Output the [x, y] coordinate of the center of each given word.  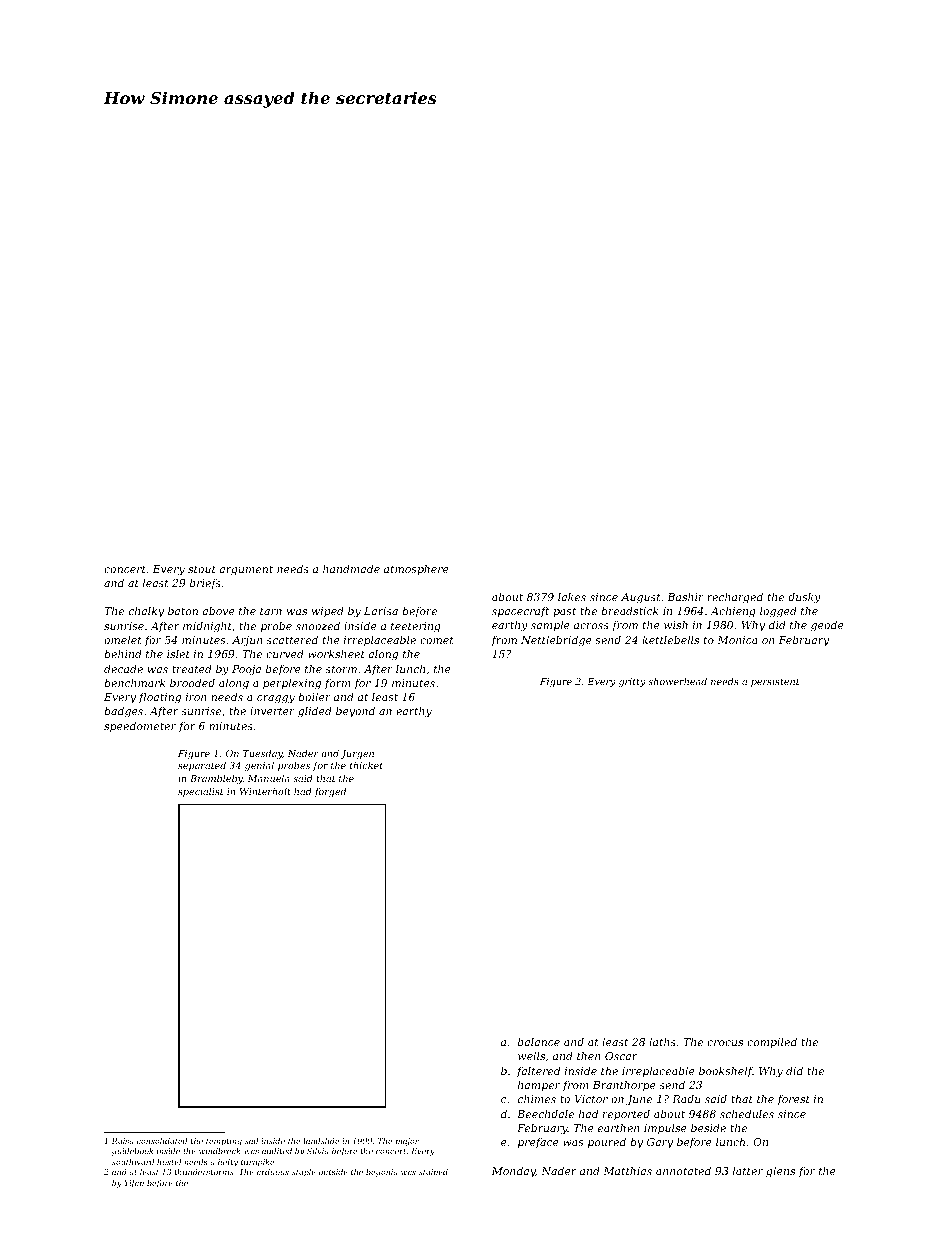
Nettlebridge [556, 641]
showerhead [677, 681]
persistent [775, 682]
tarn [271, 611]
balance [539, 1041]
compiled [772, 1042]
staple [304, 1173]
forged [330, 792]
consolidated [162, 1141]
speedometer [140, 727]
